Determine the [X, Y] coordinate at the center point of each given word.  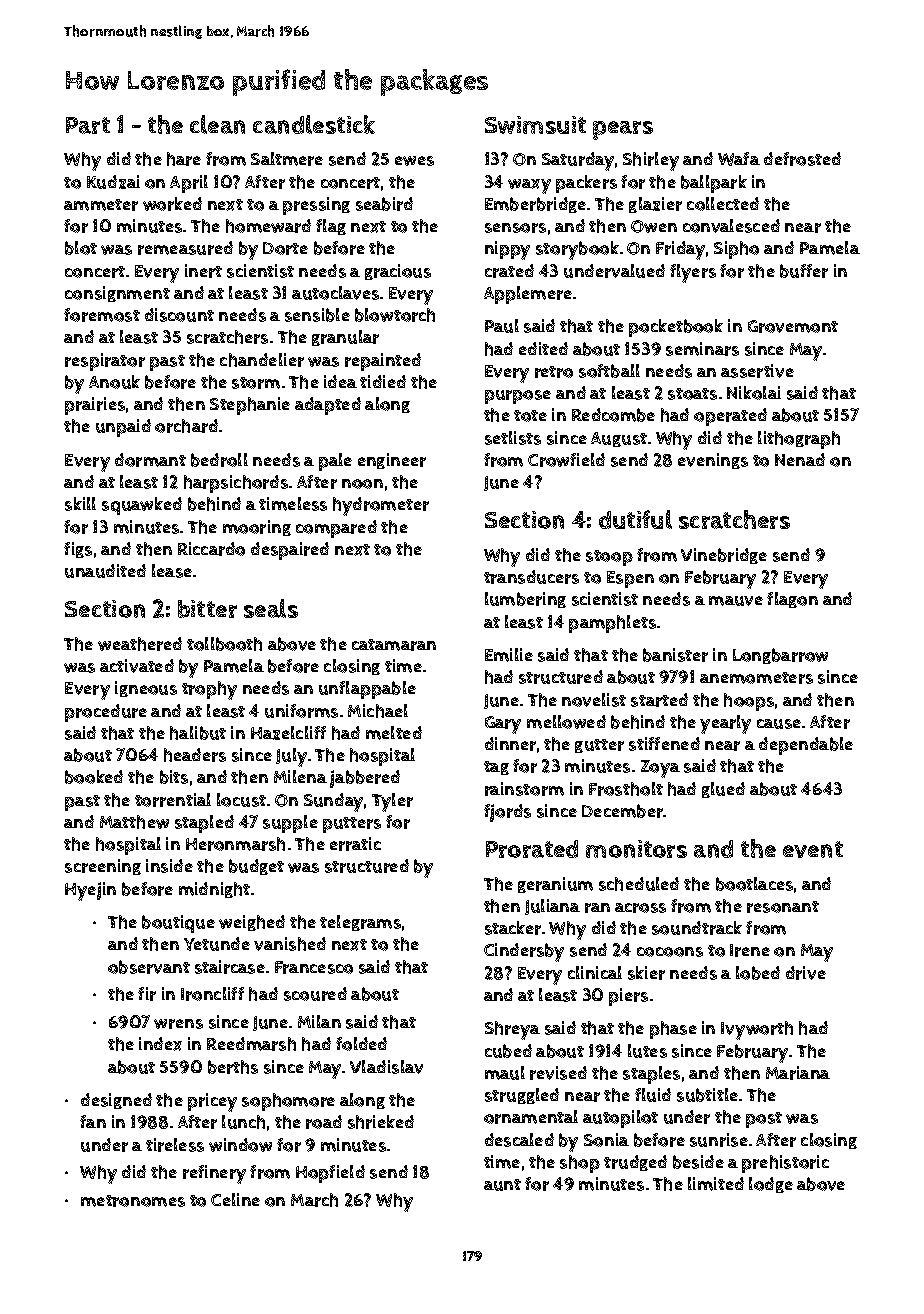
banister [675, 655]
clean [217, 124]
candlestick [314, 124]
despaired [290, 551]
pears [623, 130]
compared [336, 529]
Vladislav [386, 1067]
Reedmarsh [251, 1044]
